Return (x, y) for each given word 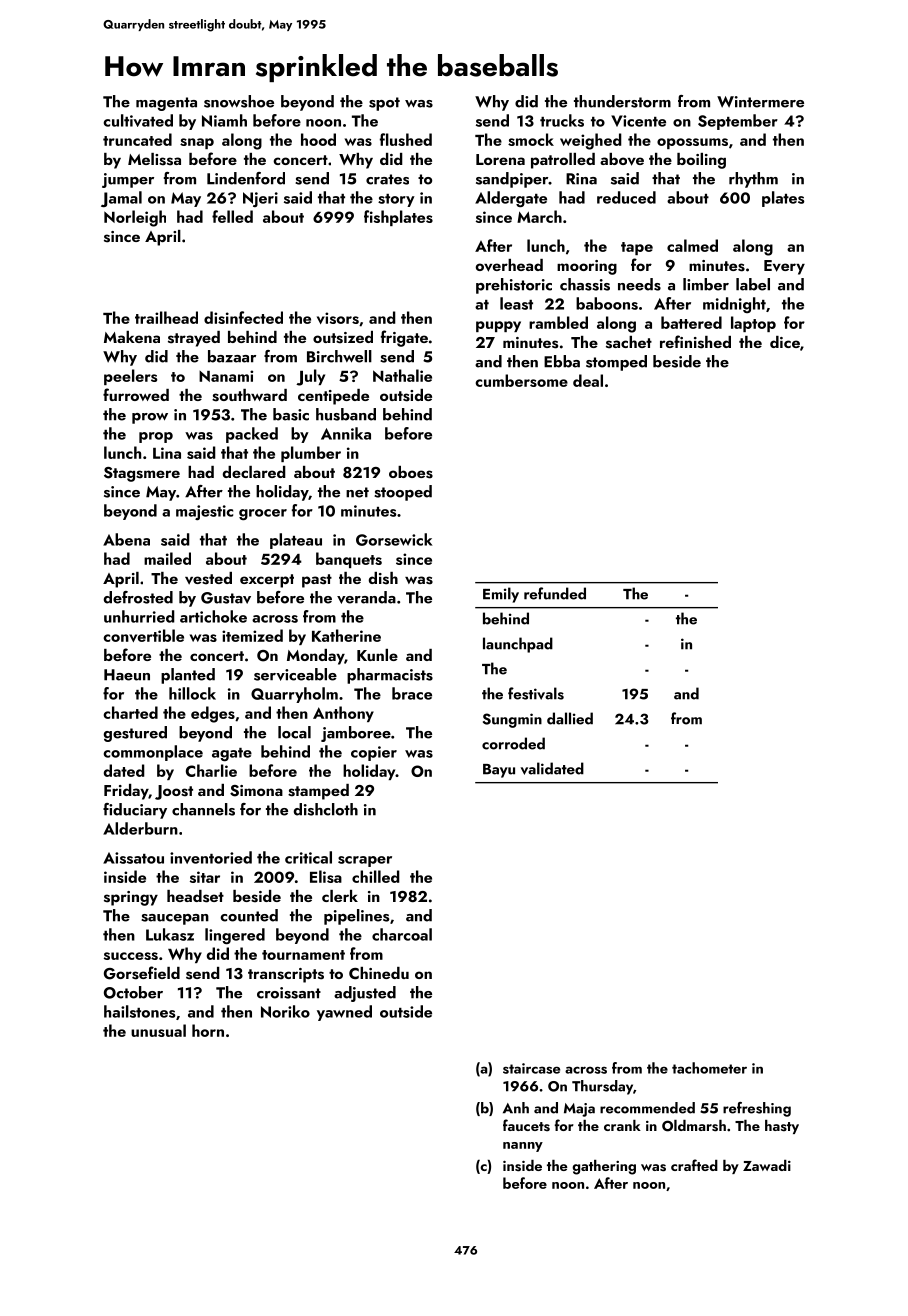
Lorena (500, 159)
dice (785, 342)
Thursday (602, 1087)
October (133, 992)
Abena (126, 539)
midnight (734, 305)
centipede (333, 397)
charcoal (402, 934)
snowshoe (239, 101)
